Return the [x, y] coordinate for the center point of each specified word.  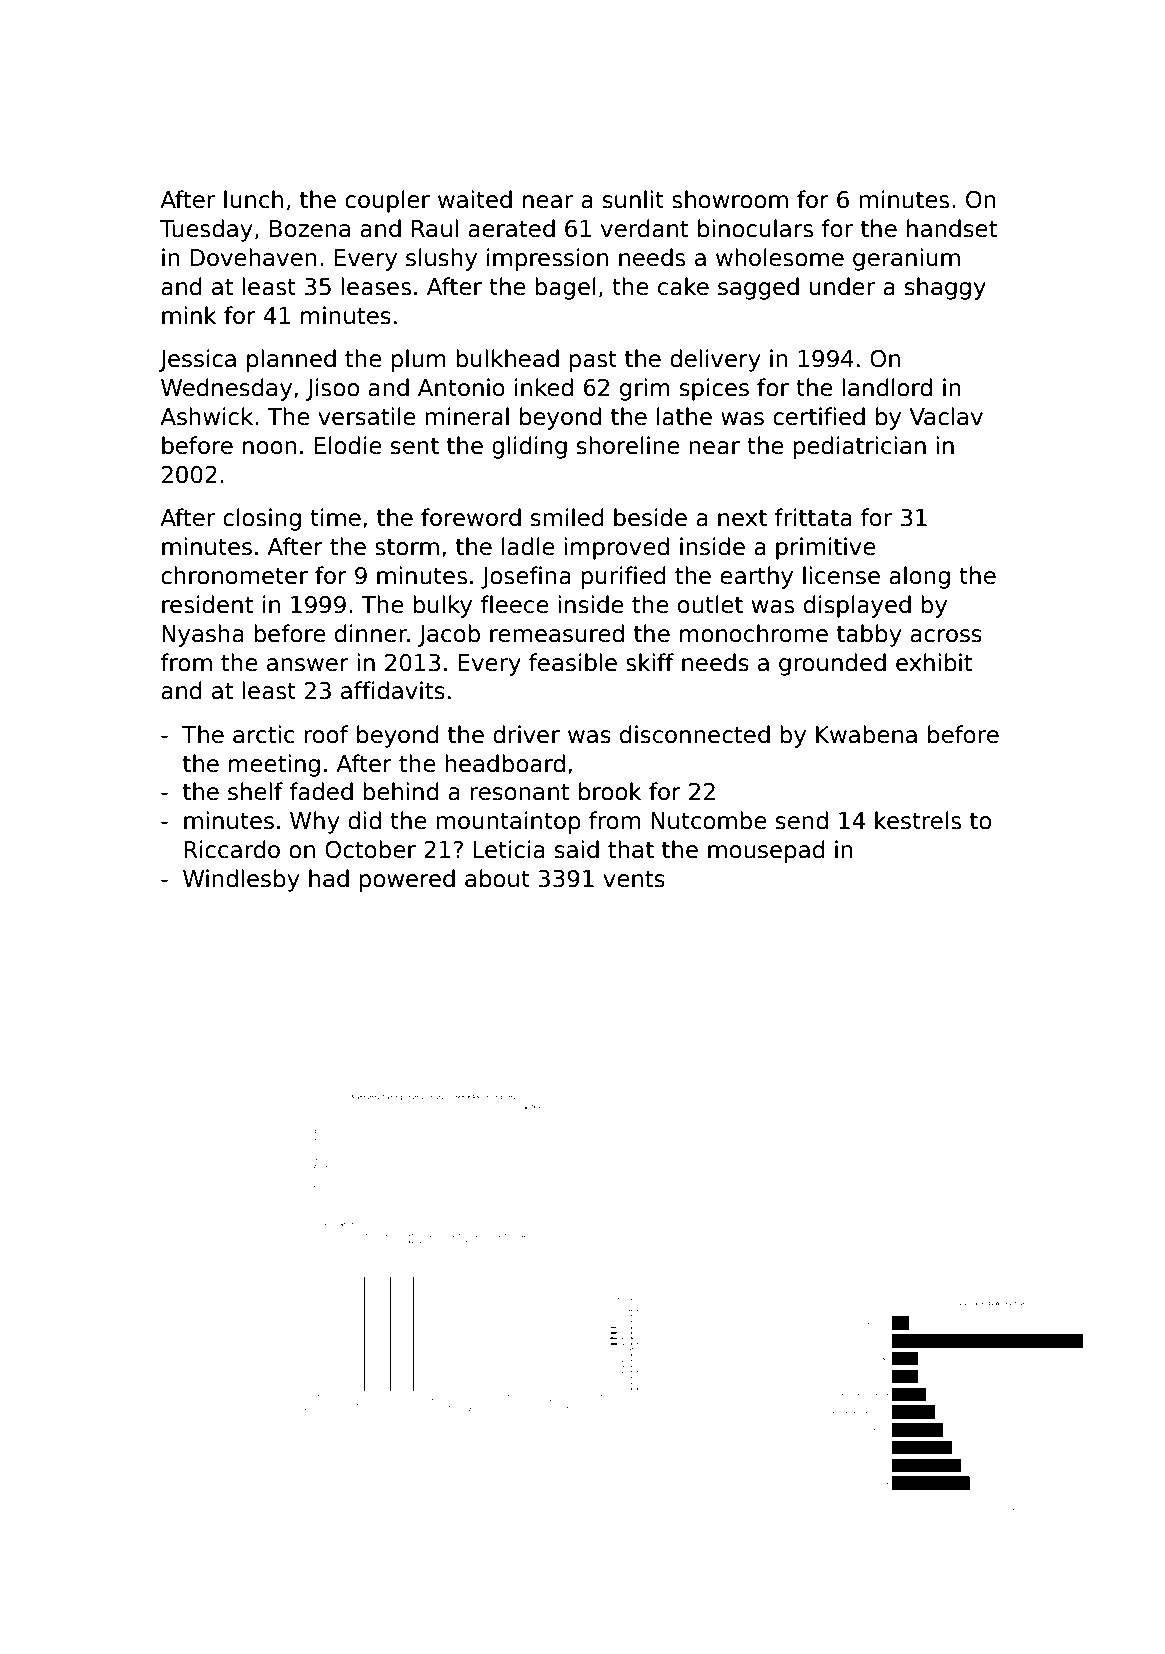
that [631, 849]
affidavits [393, 690]
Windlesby [241, 880]
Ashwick [206, 416]
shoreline [628, 445]
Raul [435, 228]
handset [952, 228]
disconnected [695, 734]
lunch [253, 199]
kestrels [918, 820]
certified [819, 416]
